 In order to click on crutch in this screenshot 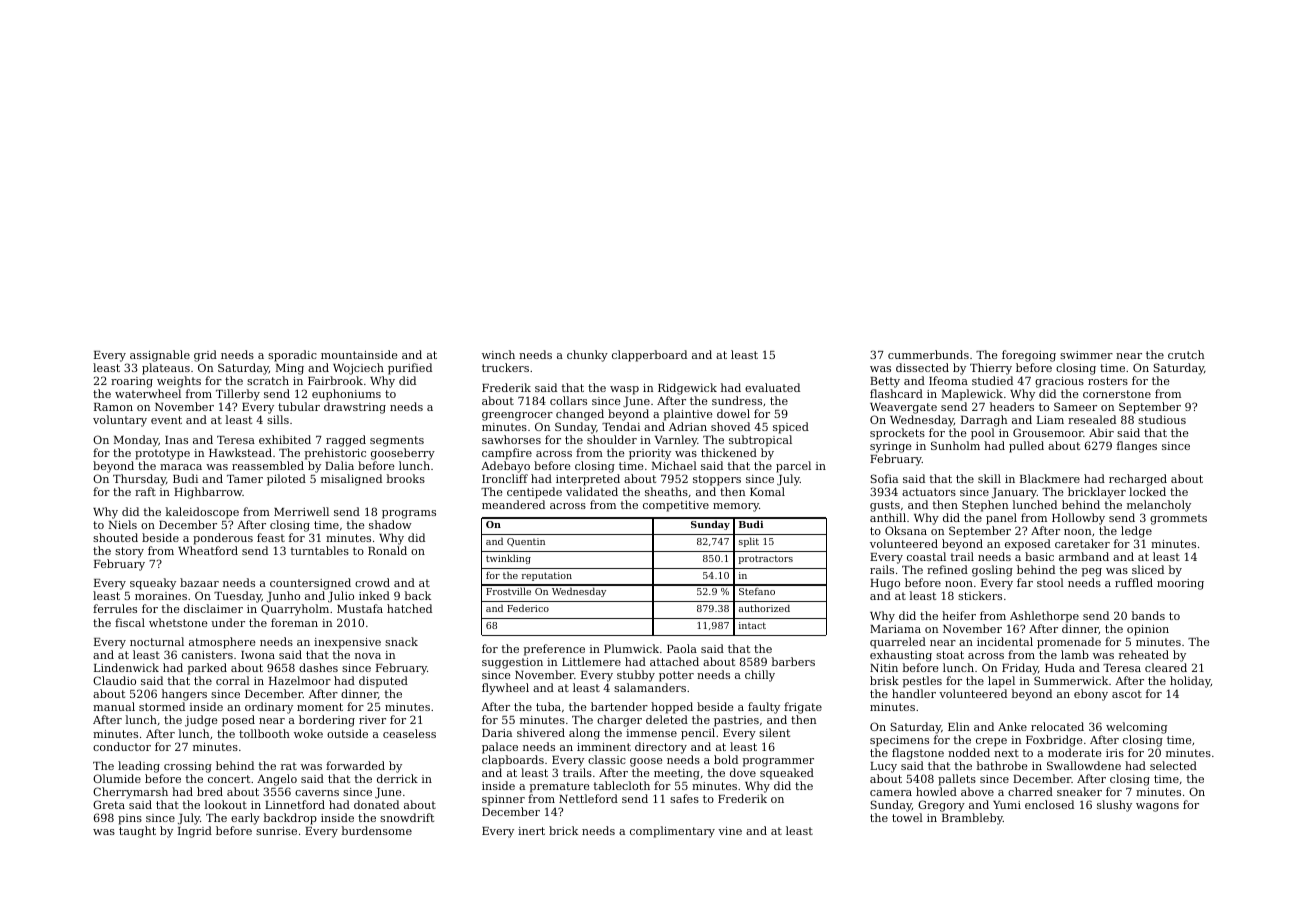, I will do `click(1186, 354)`.
